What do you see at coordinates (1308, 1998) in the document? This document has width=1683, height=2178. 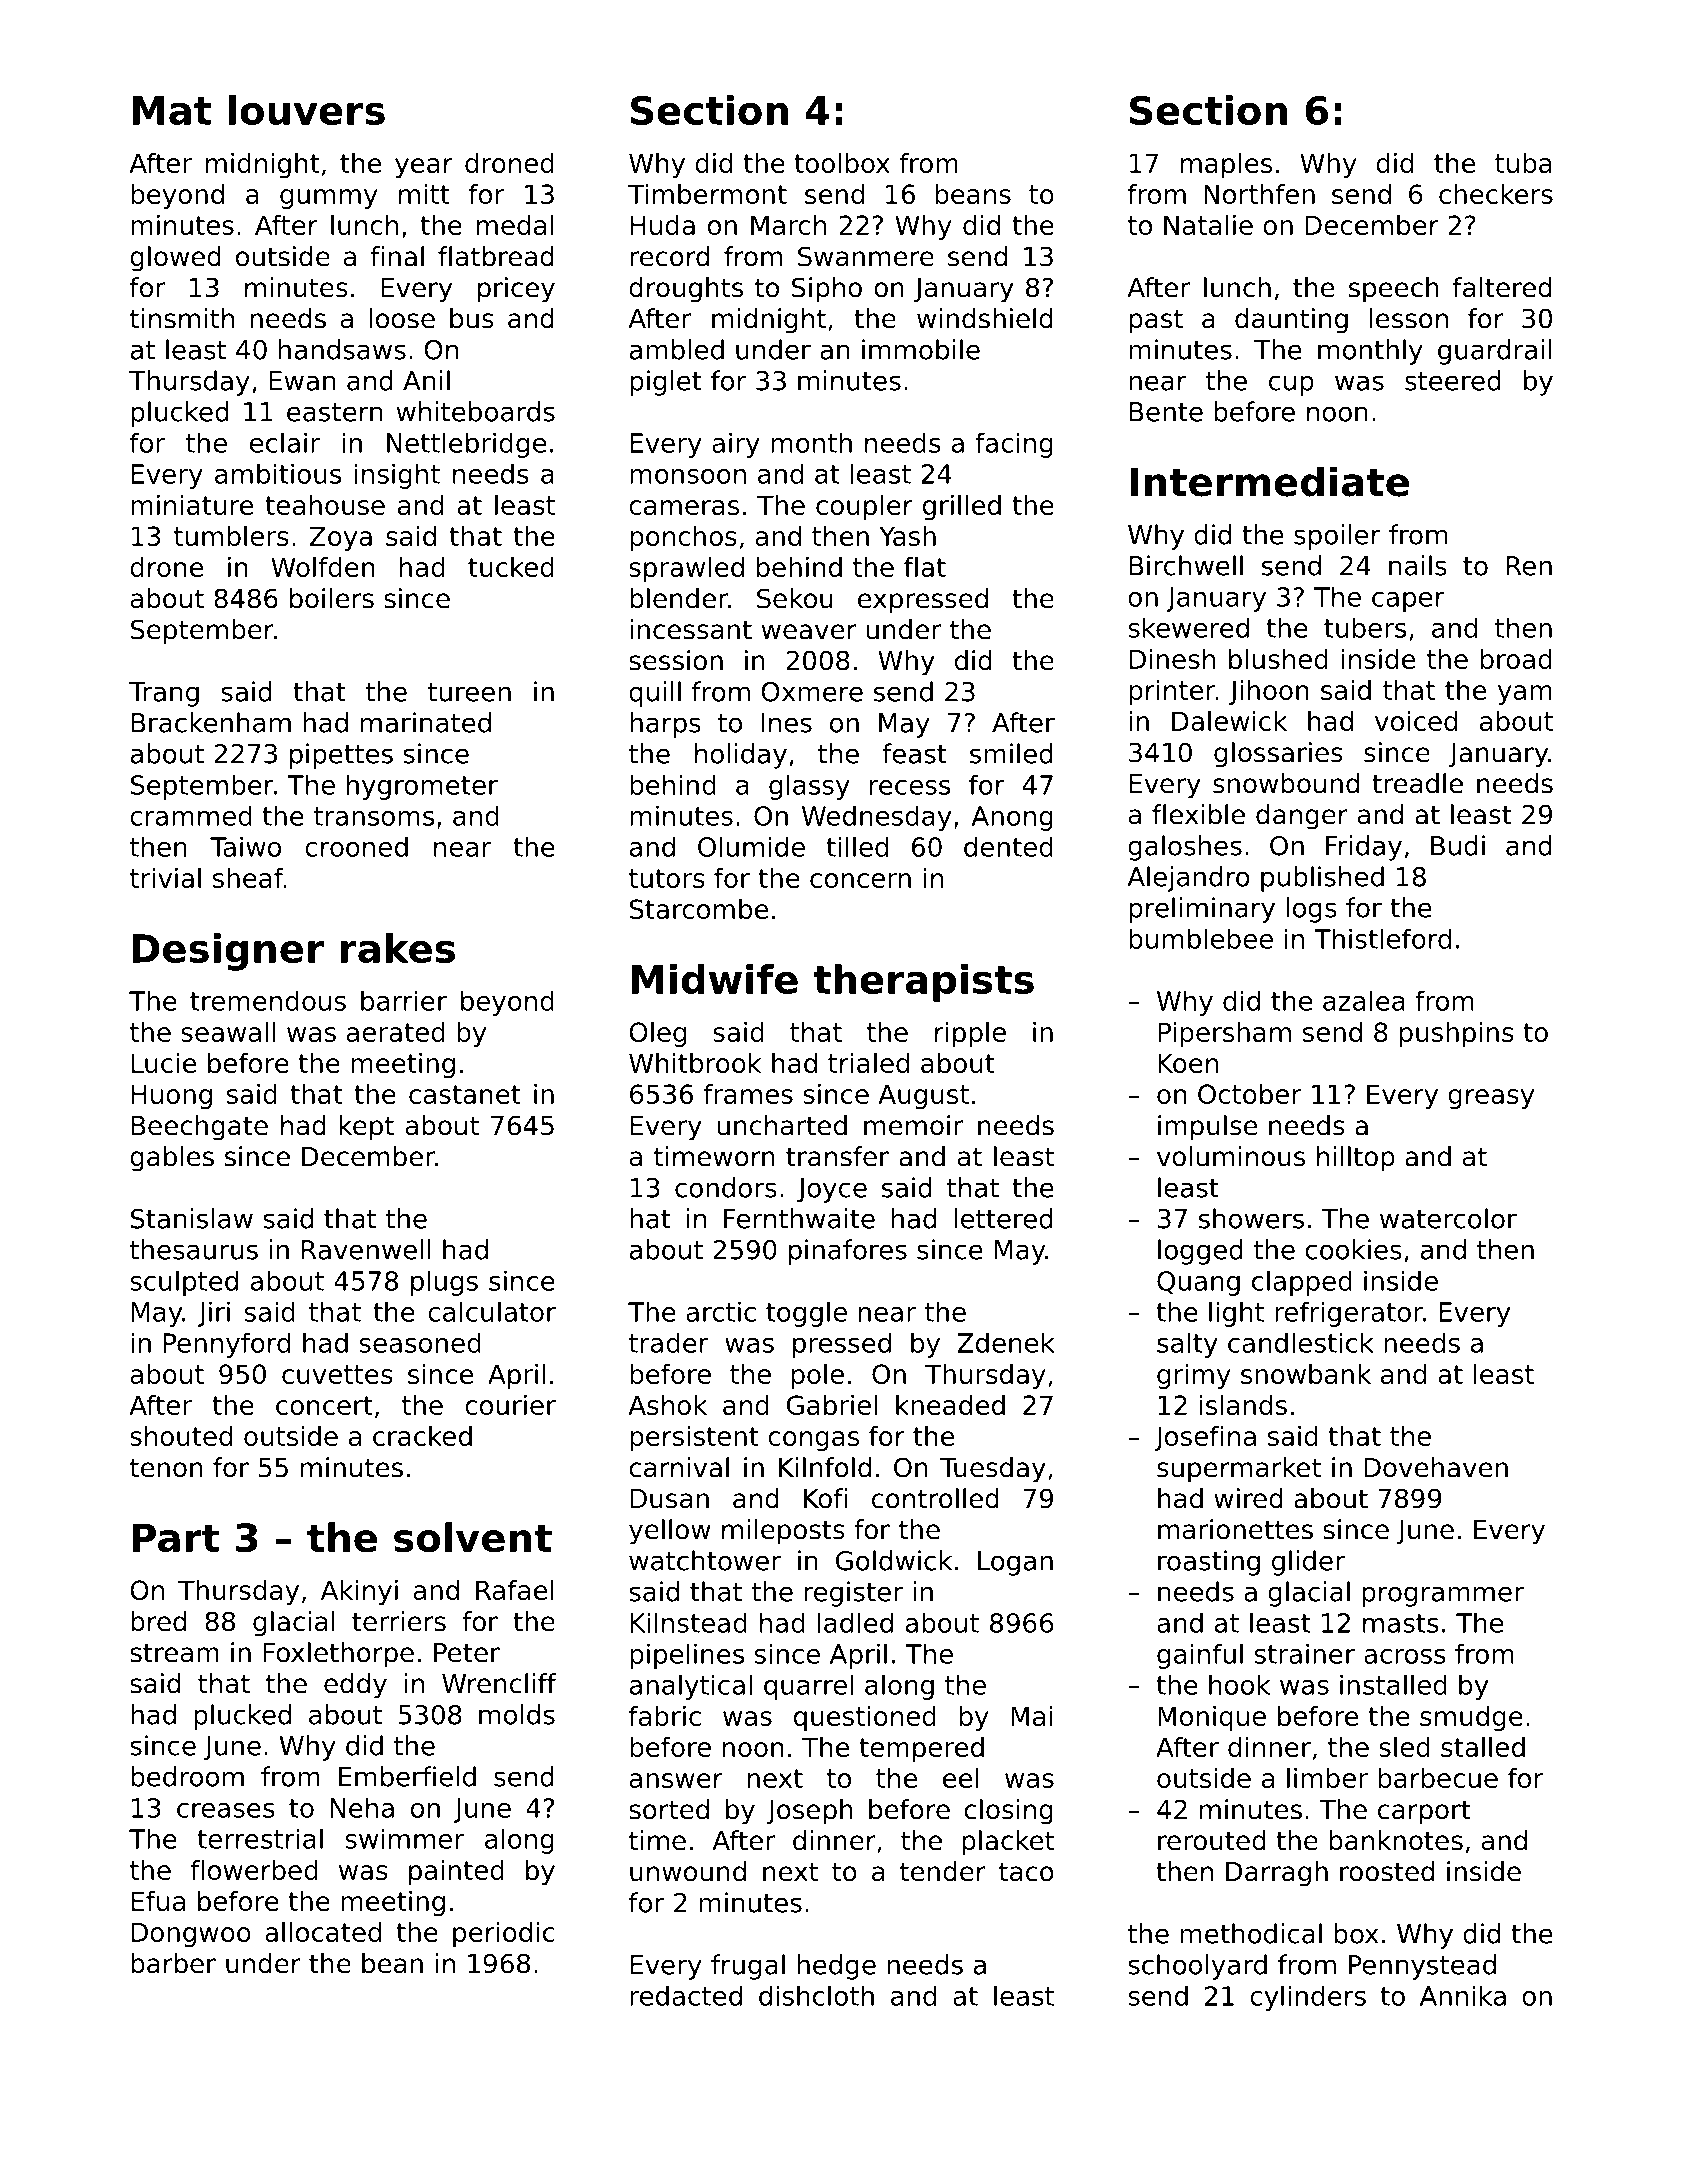 I see `cylinders` at bounding box center [1308, 1998].
